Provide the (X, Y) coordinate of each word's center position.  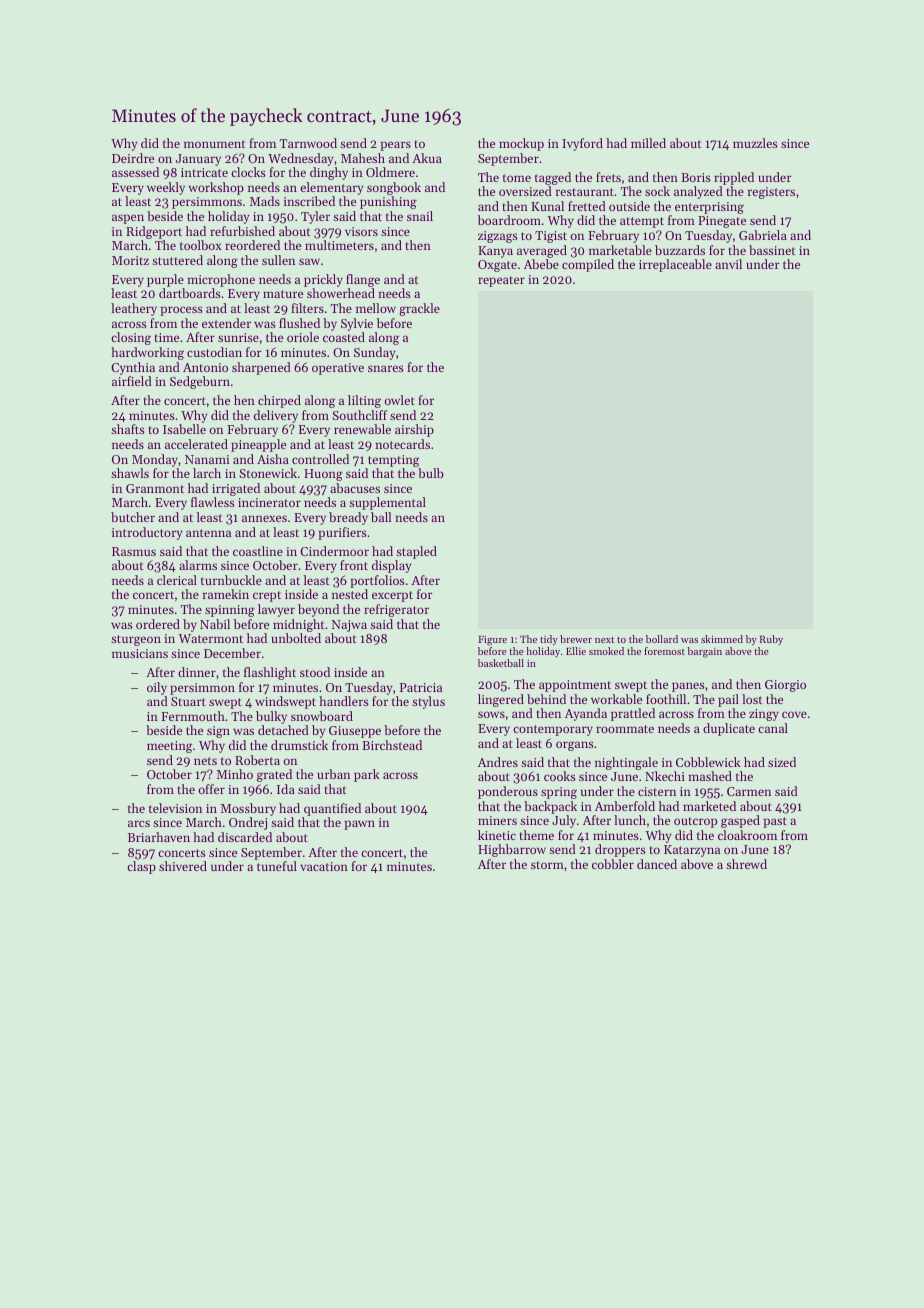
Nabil (215, 624)
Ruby (771, 640)
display (392, 566)
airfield (132, 381)
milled (648, 143)
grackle (419, 309)
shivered (183, 866)
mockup (521, 144)
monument (214, 144)
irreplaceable (675, 265)
